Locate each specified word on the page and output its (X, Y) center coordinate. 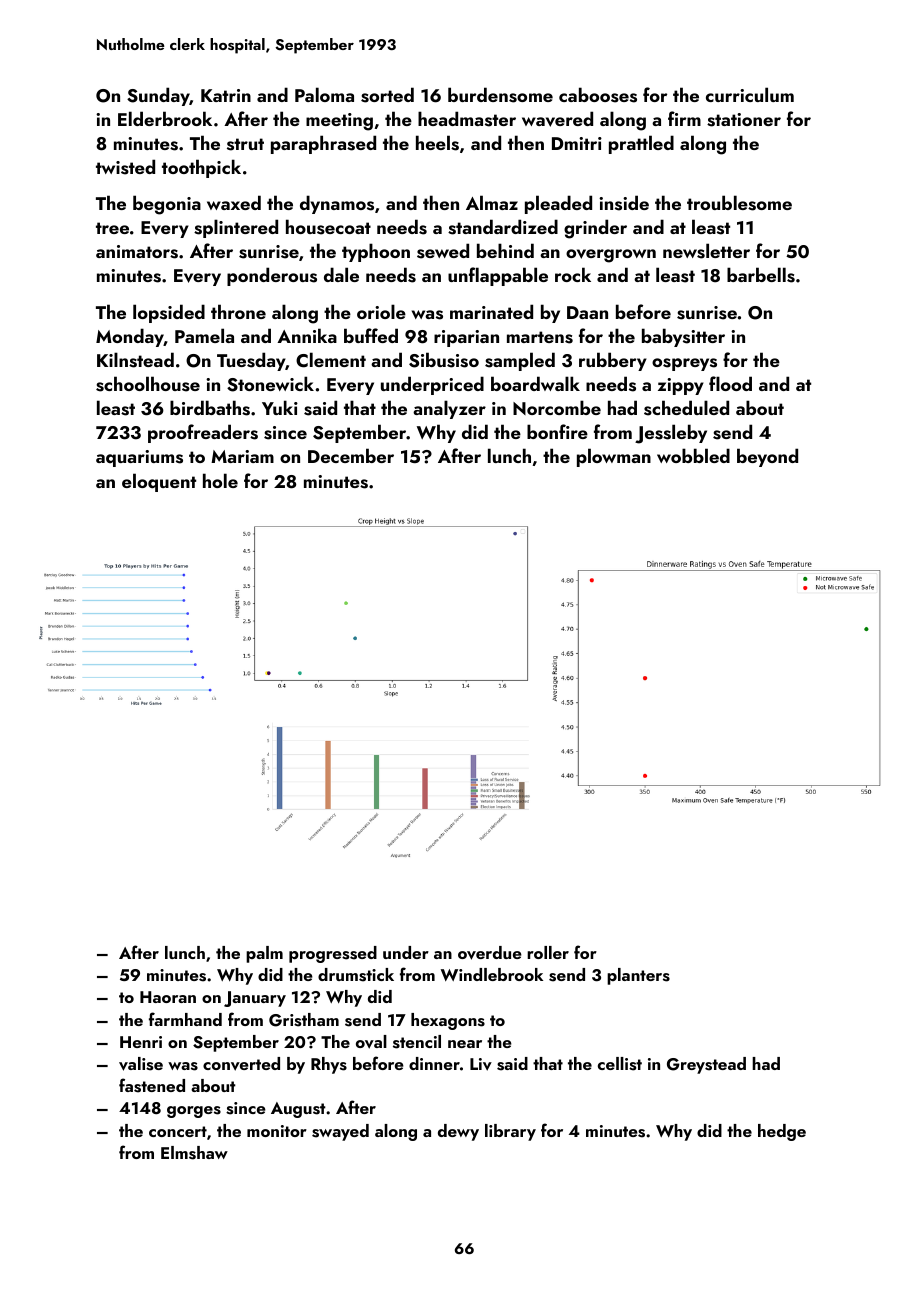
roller (548, 952)
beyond (767, 457)
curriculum (750, 94)
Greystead (706, 1065)
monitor (277, 1131)
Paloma (324, 94)
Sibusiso (444, 360)
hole (220, 480)
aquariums (139, 458)
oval (371, 1042)
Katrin (226, 95)
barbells (761, 275)
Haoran (168, 997)
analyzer (449, 409)
